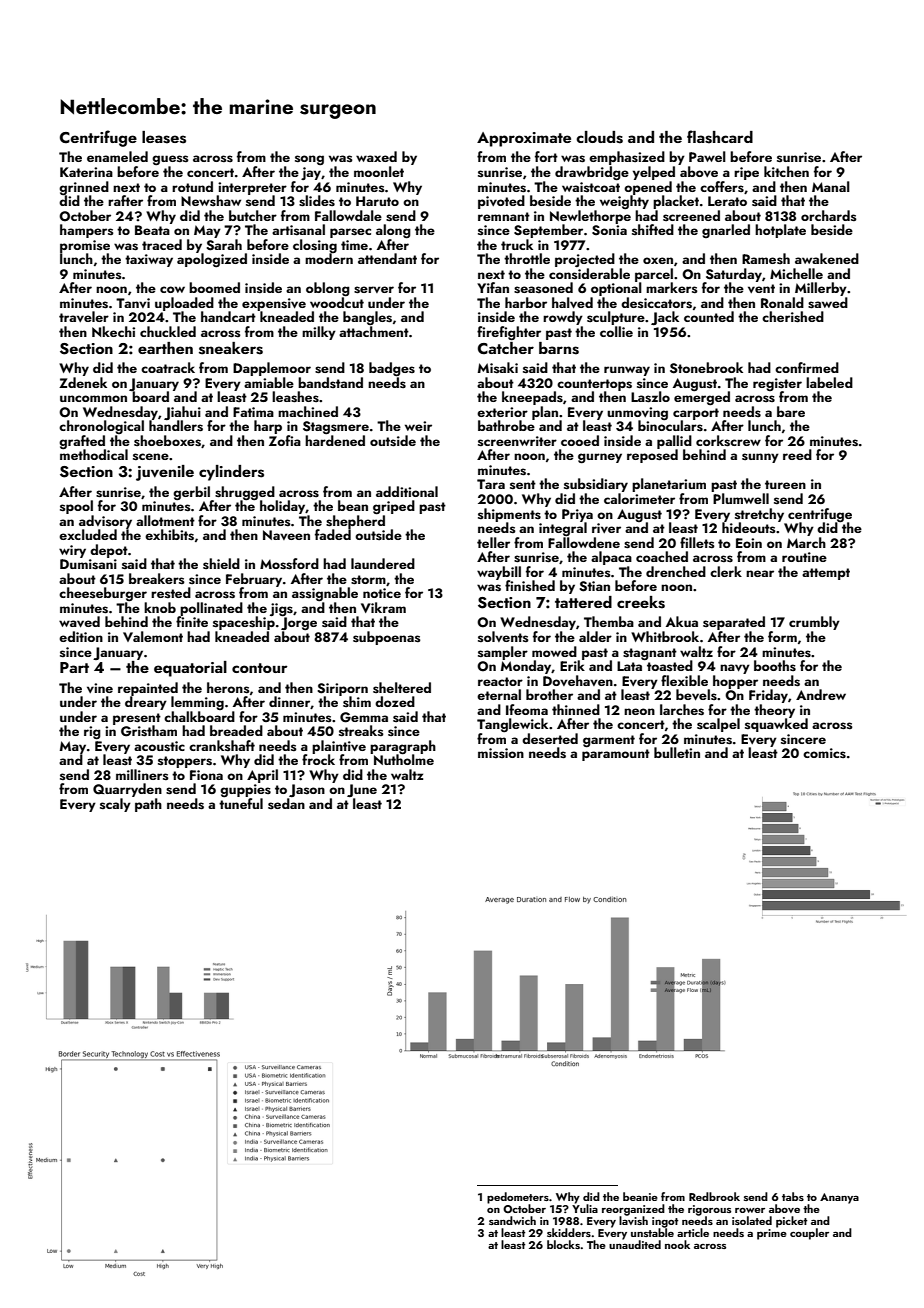 This image has width=924, height=1308. I want to click on crumbly, so click(814, 623).
